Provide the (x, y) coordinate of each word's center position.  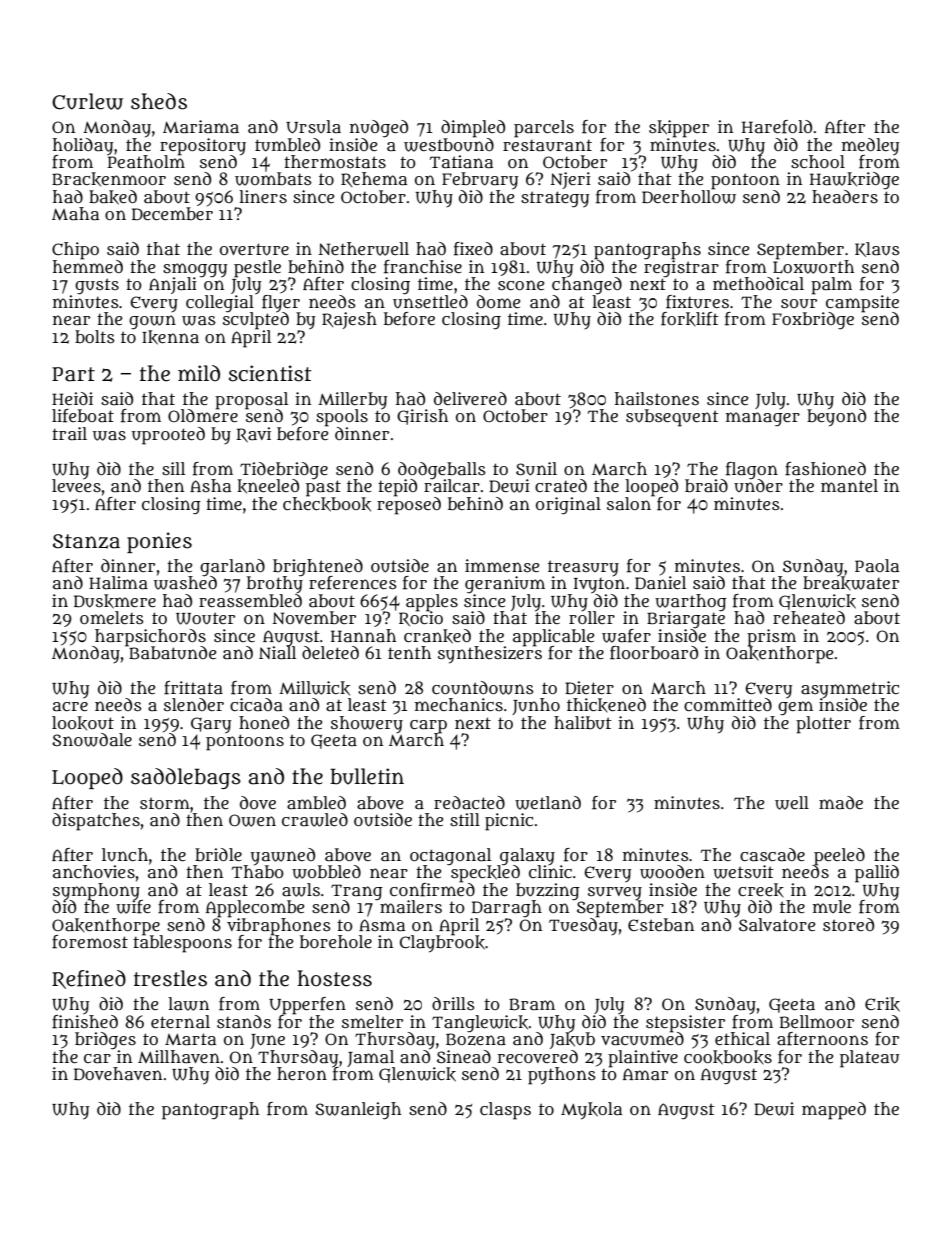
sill (173, 468)
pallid (877, 874)
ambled (316, 802)
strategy (555, 199)
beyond (836, 418)
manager (763, 419)
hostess (334, 978)
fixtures (697, 302)
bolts (95, 336)
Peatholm (146, 162)
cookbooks (728, 1057)
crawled (315, 820)
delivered (470, 398)
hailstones (657, 399)
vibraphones (279, 926)
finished (85, 1022)
